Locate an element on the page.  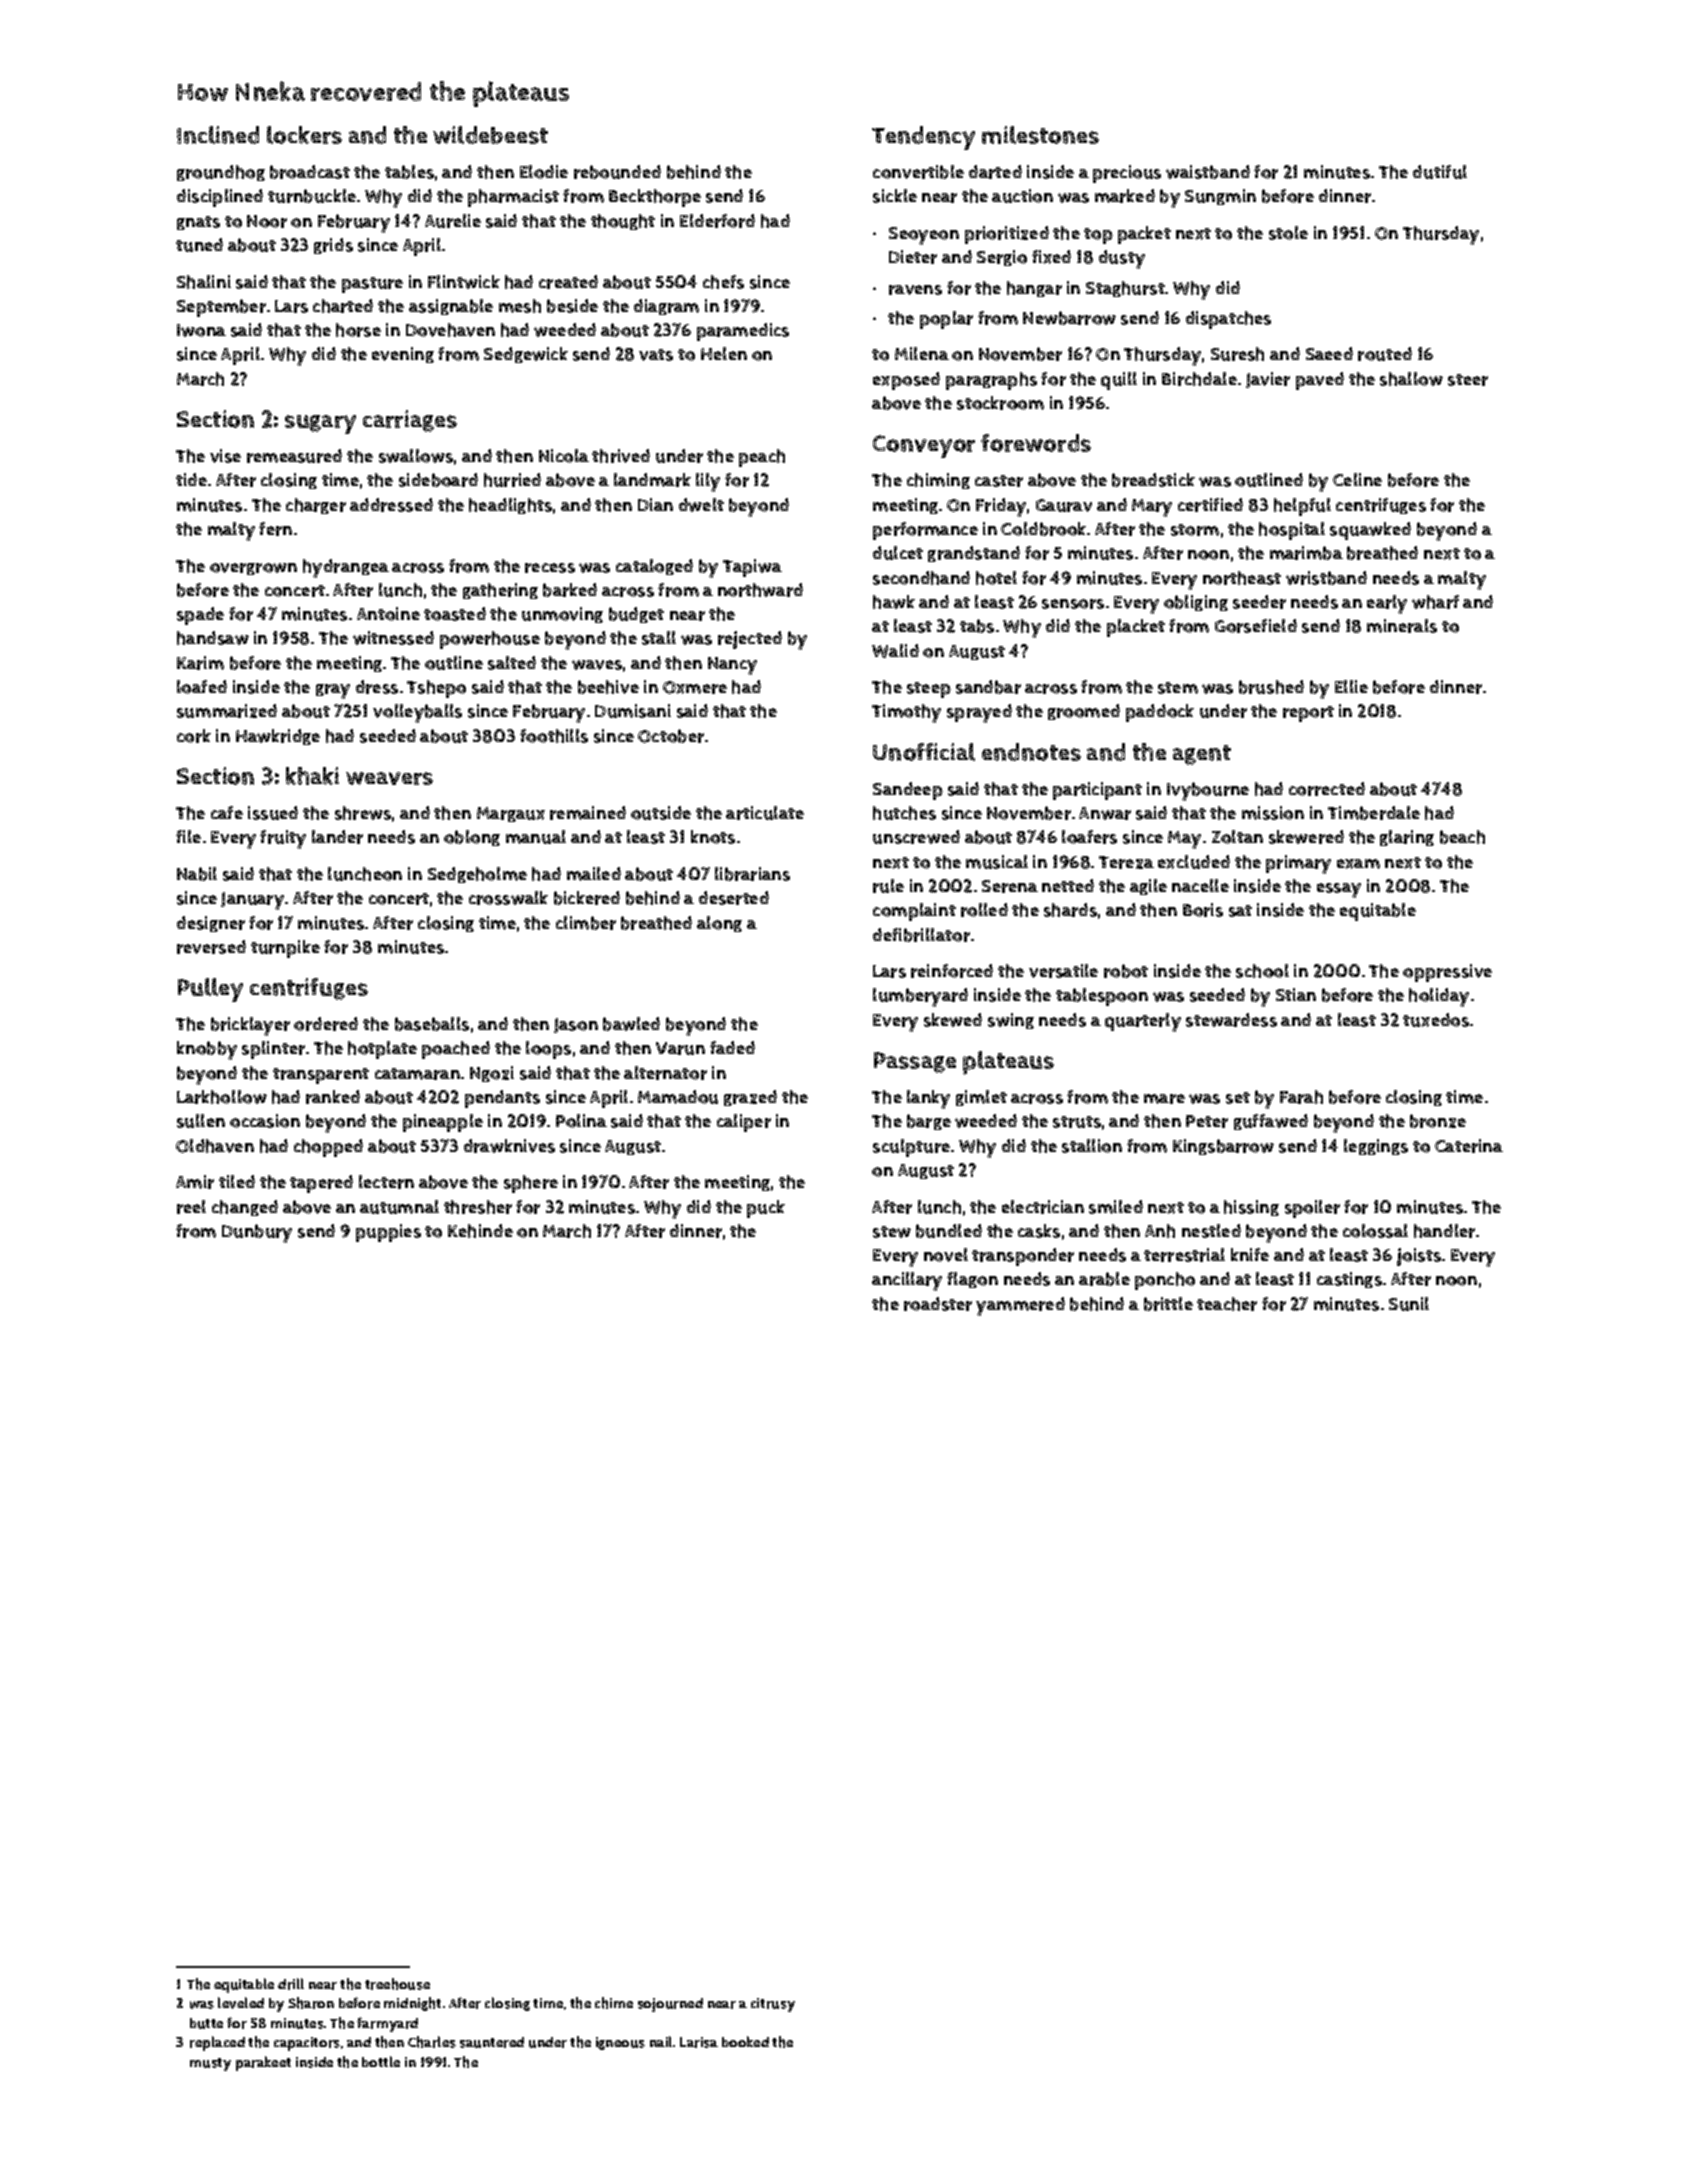
Milena is located at coordinates (922, 353).
